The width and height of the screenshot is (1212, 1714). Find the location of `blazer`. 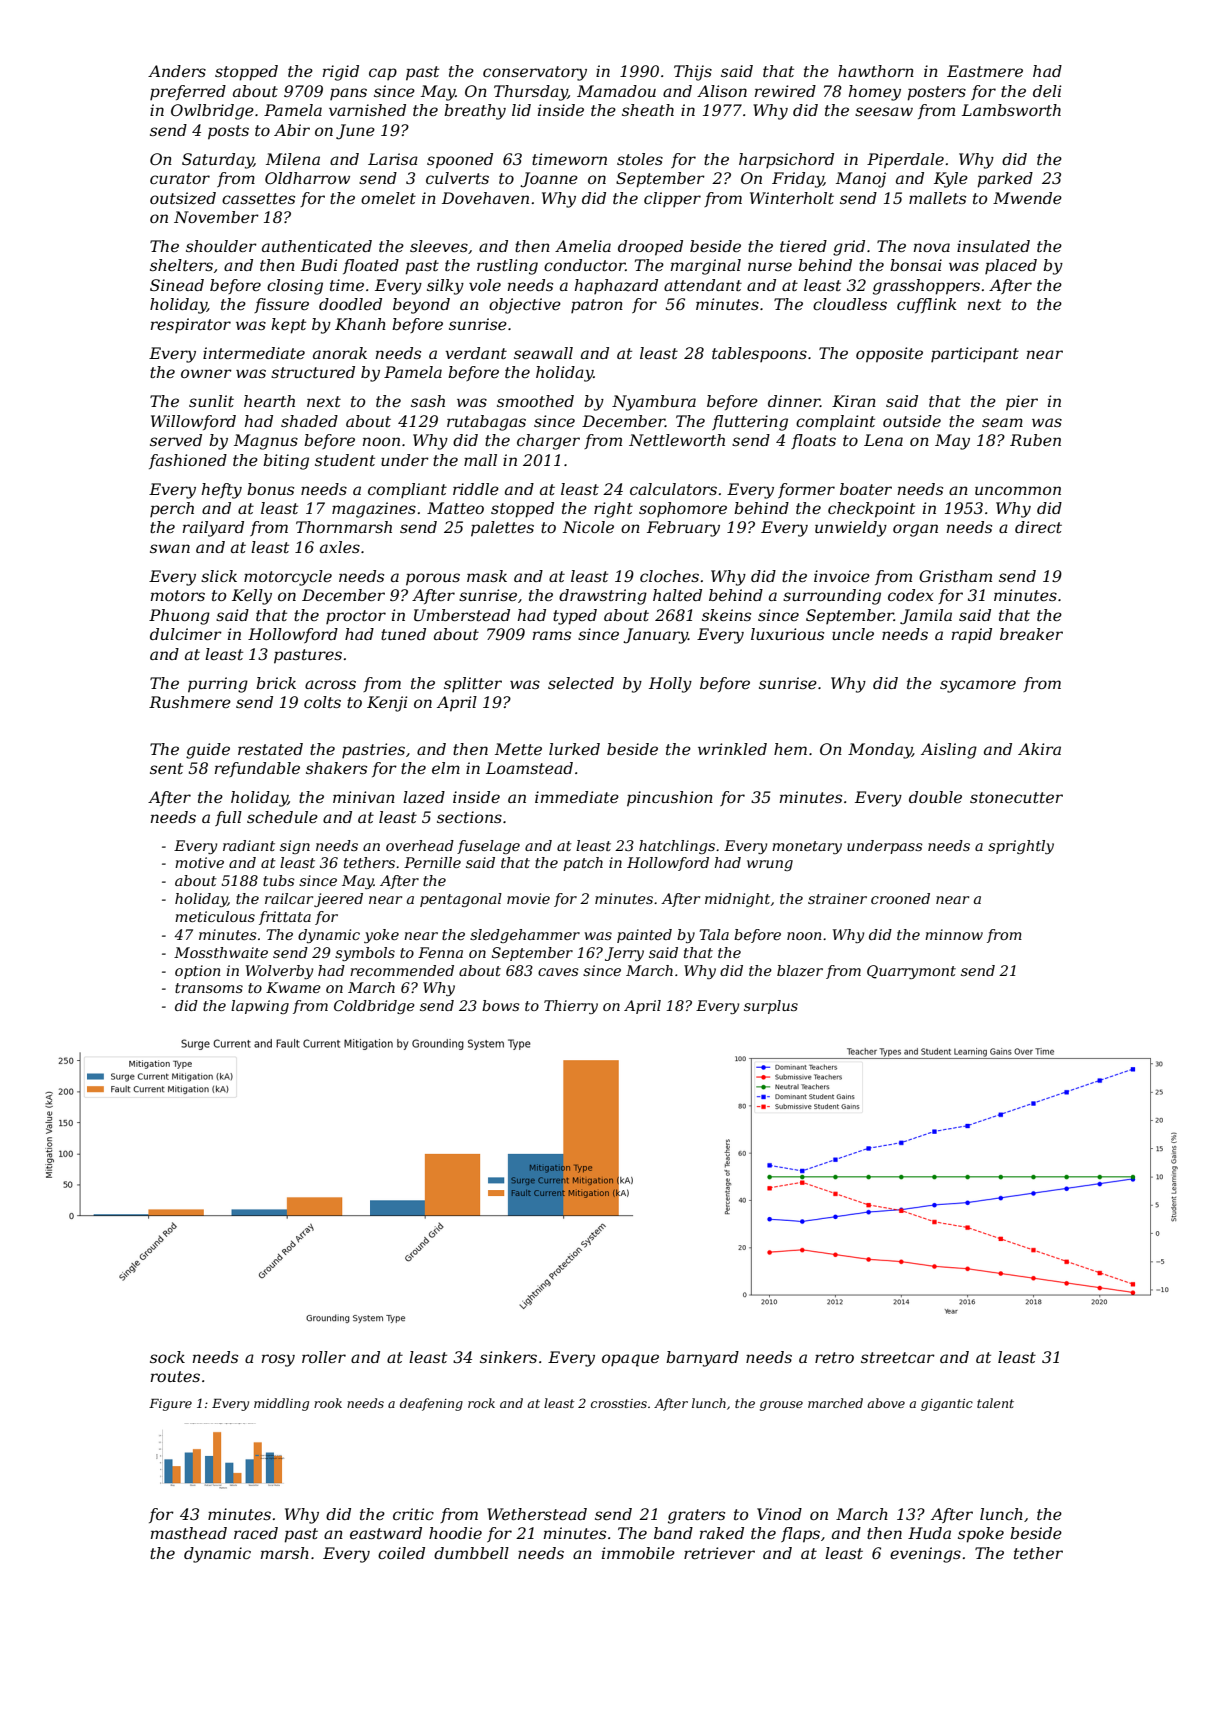

blazer is located at coordinates (800, 971).
